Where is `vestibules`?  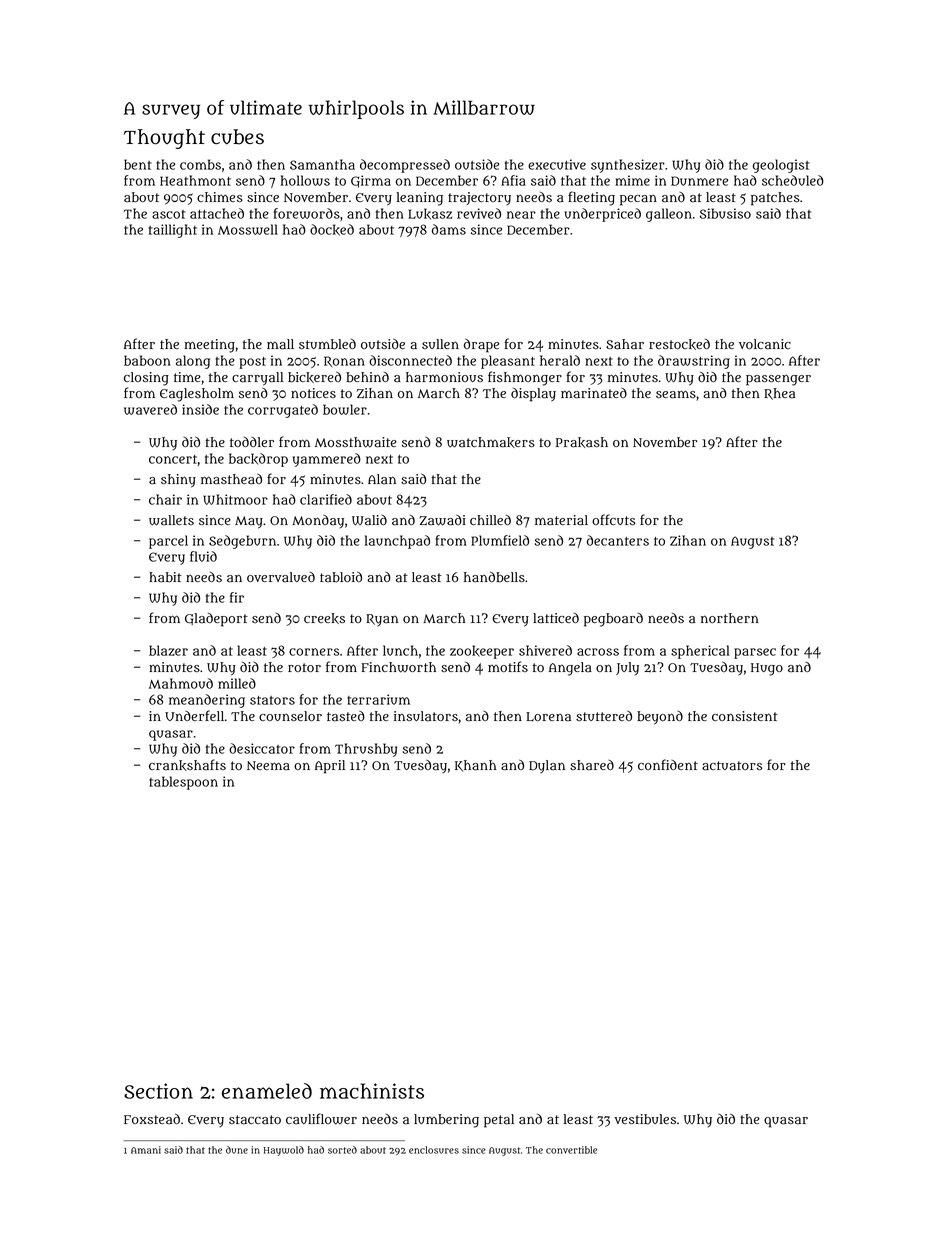
vestibules is located at coordinates (645, 1119).
